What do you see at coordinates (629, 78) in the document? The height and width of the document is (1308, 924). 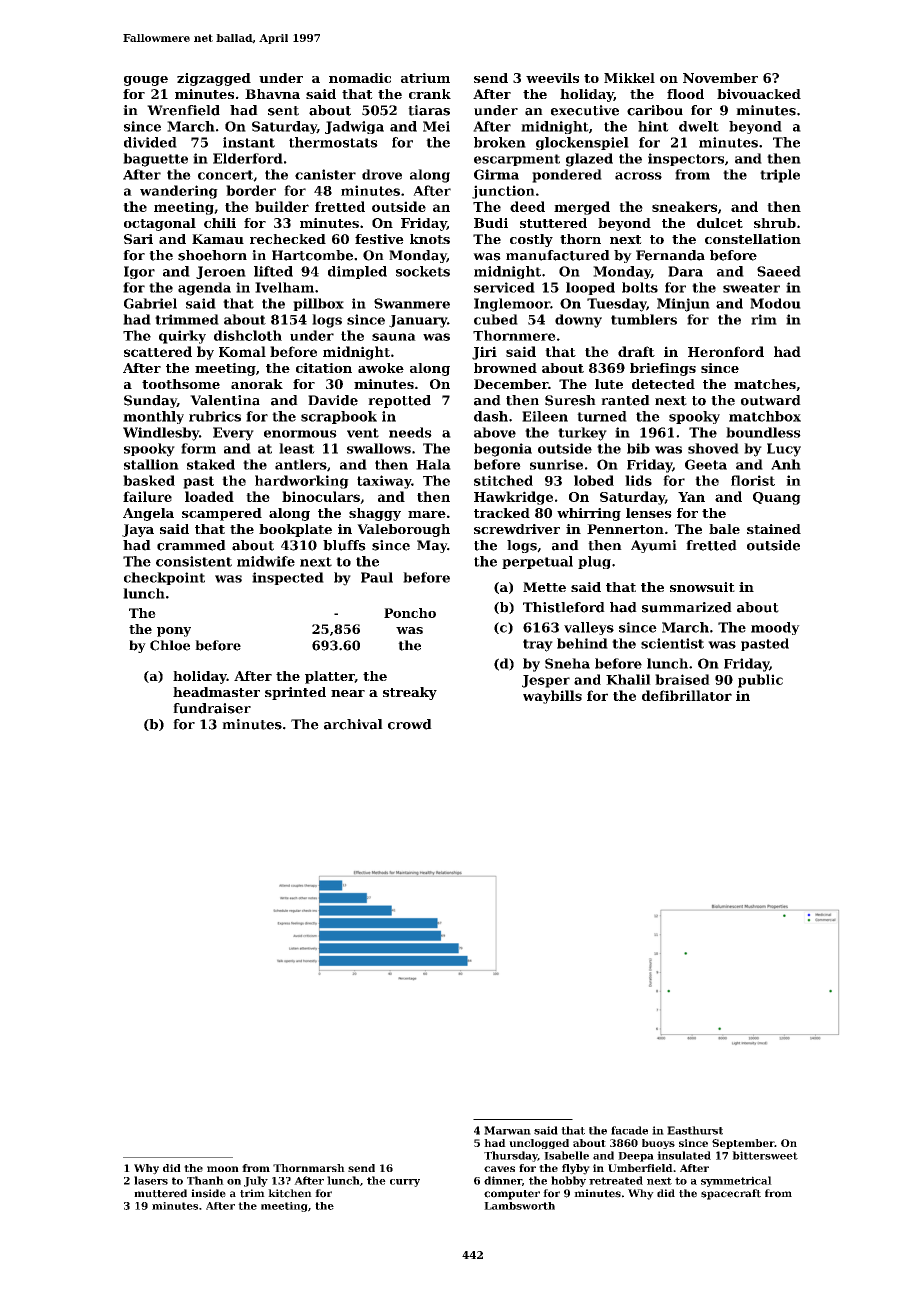 I see `Mikkel` at bounding box center [629, 78].
